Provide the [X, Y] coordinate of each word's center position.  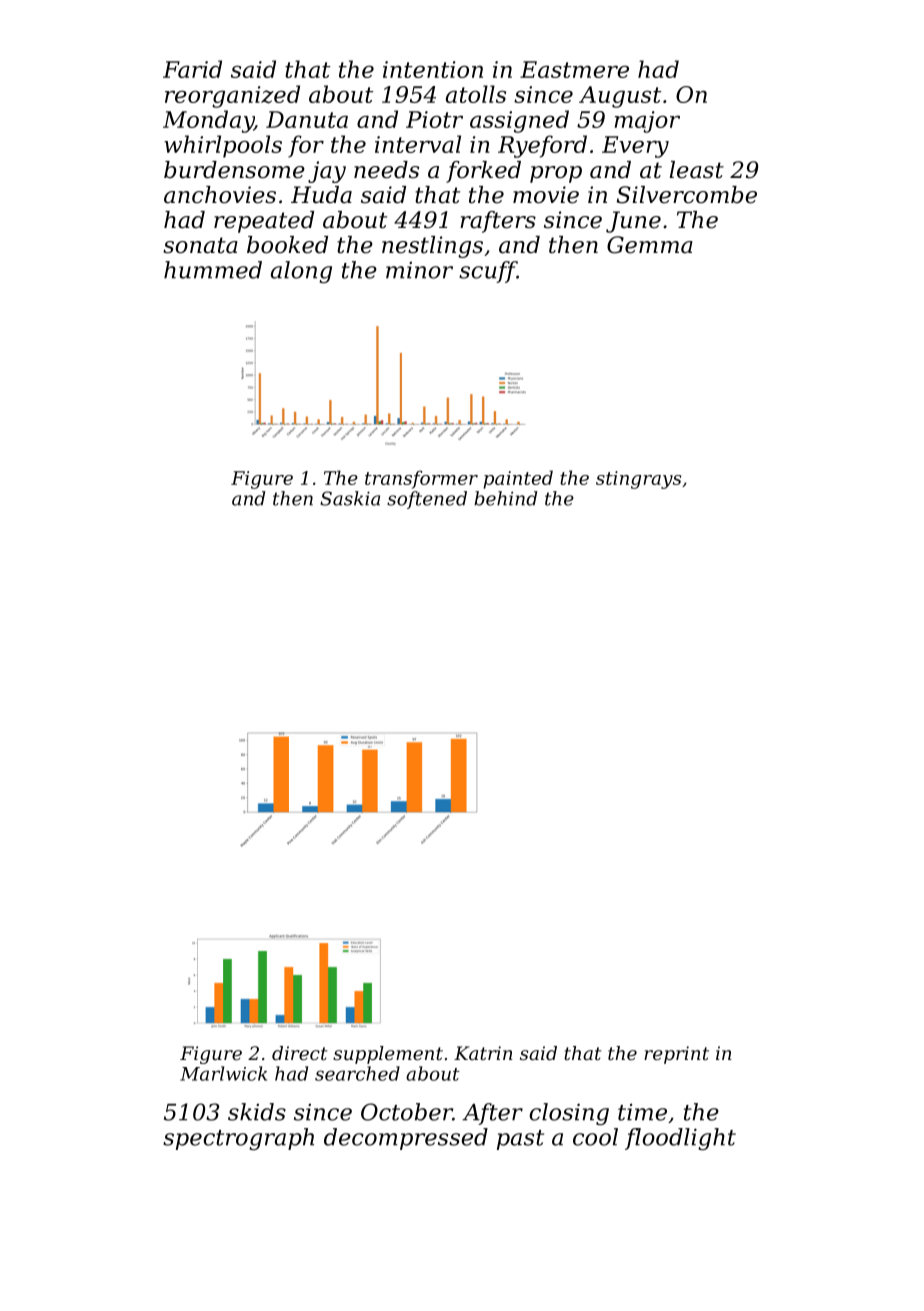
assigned [519, 121]
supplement [388, 1055]
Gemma [650, 245]
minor [419, 270]
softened [427, 500]
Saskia [350, 498]
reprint [676, 1055]
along [301, 272]
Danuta [307, 119]
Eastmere [574, 69]
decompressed [406, 1139]
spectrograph [238, 1139]
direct [299, 1053]
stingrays [638, 480]
